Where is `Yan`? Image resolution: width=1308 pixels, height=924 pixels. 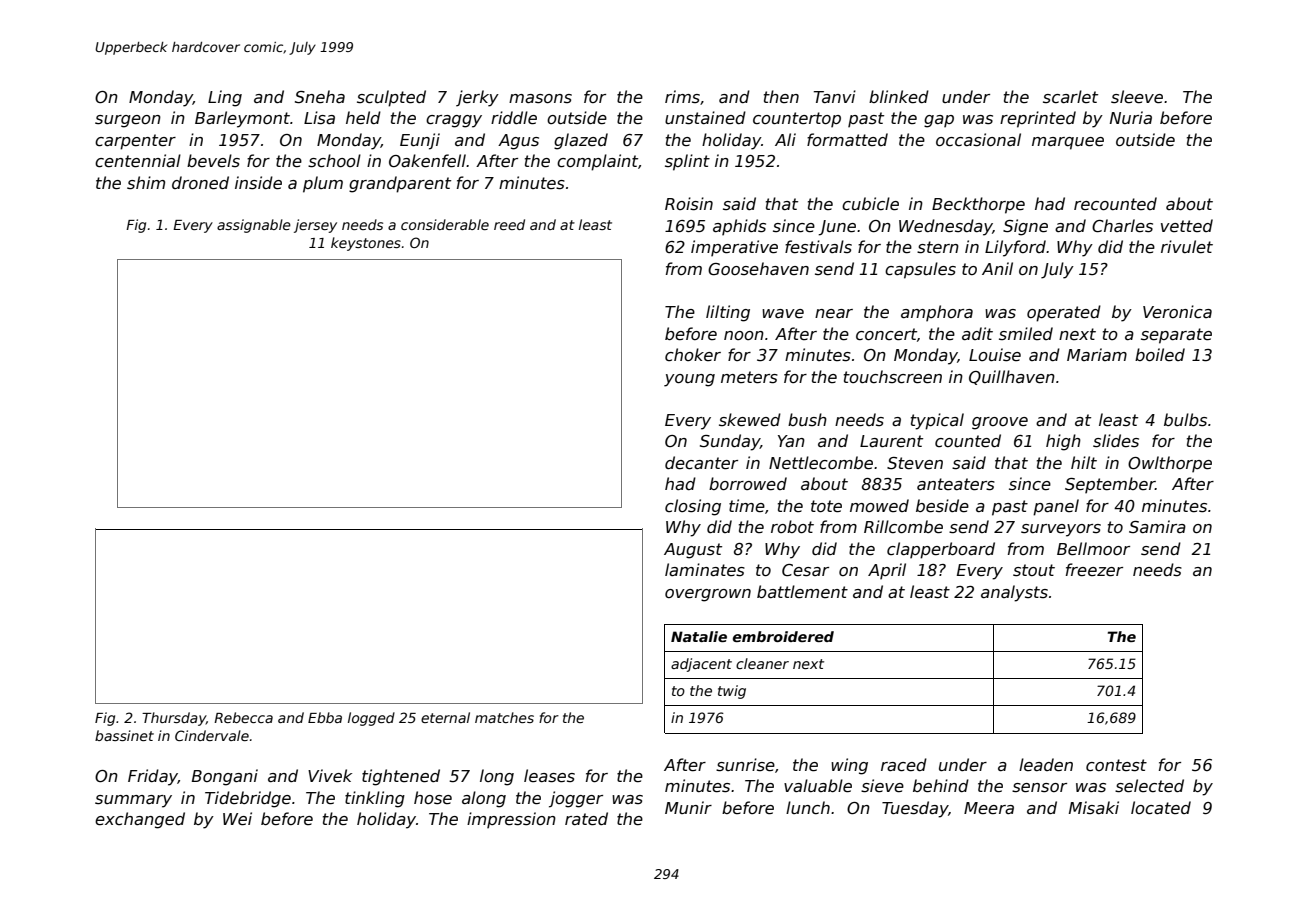
Yan is located at coordinates (791, 441).
